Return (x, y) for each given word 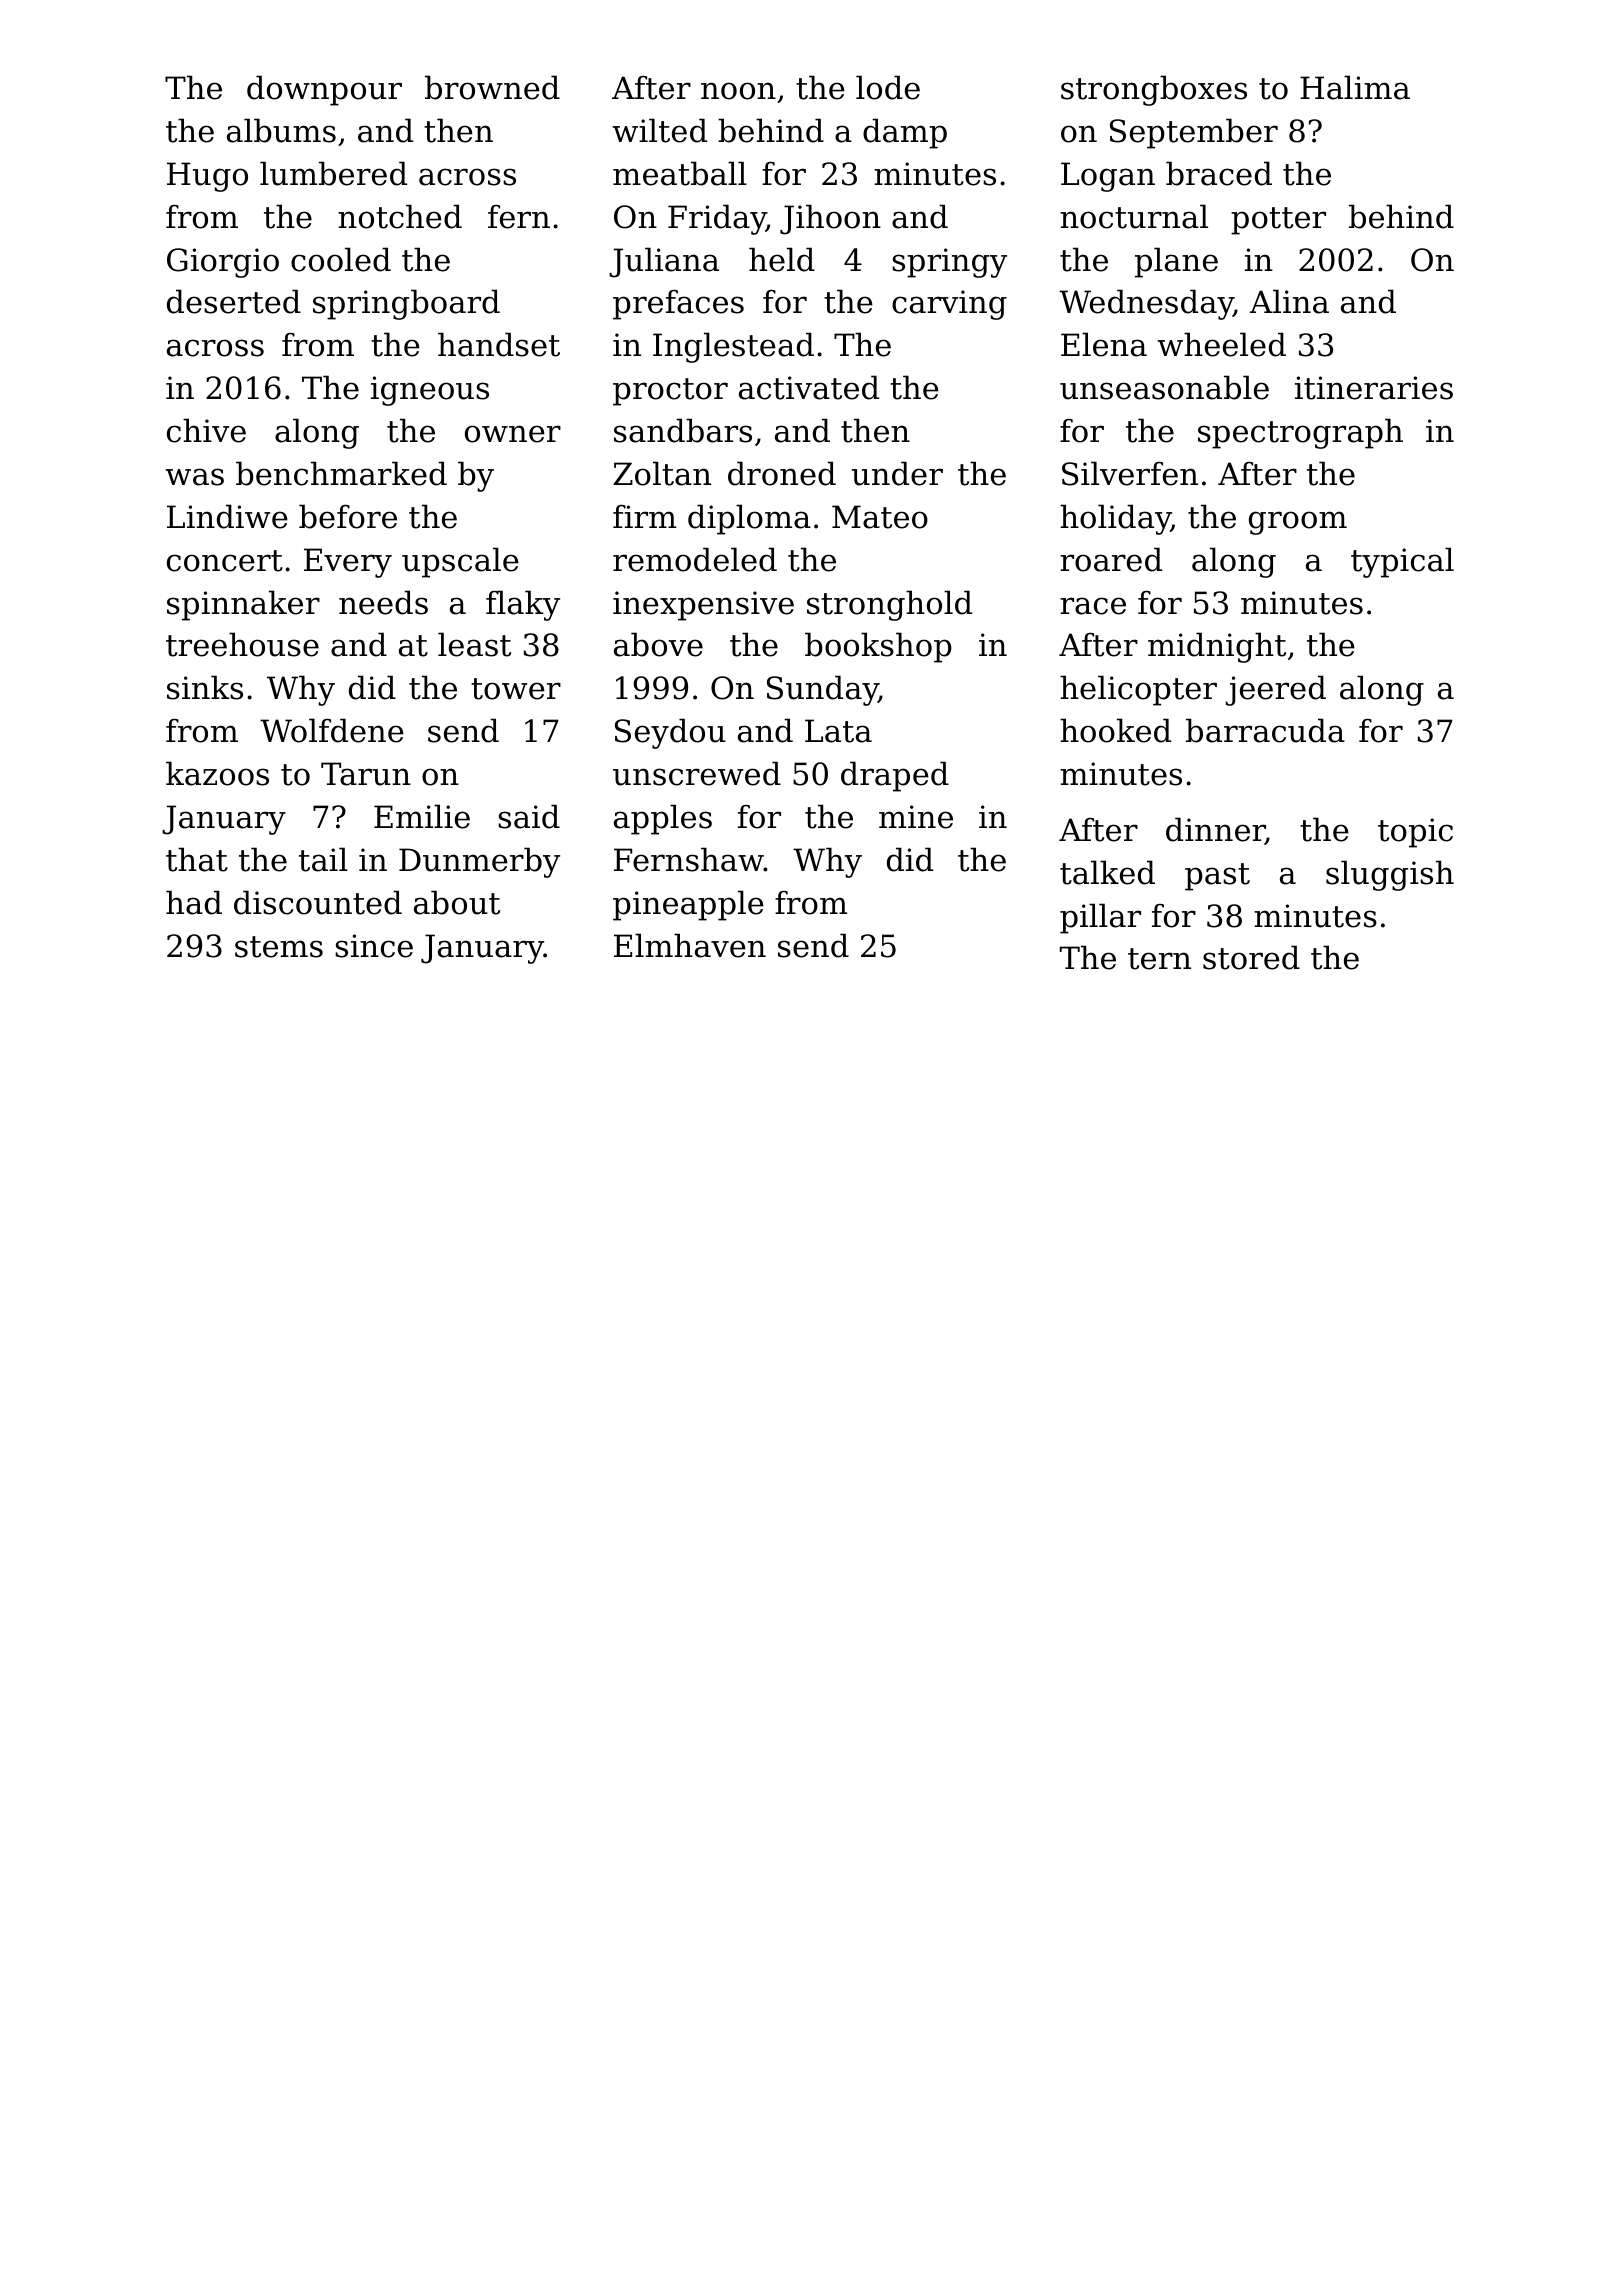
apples (663, 819)
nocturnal (1134, 216)
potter (1278, 221)
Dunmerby (479, 862)
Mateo (880, 517)
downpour (324, 90)
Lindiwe (227, 516)
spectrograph (1300, 433)
